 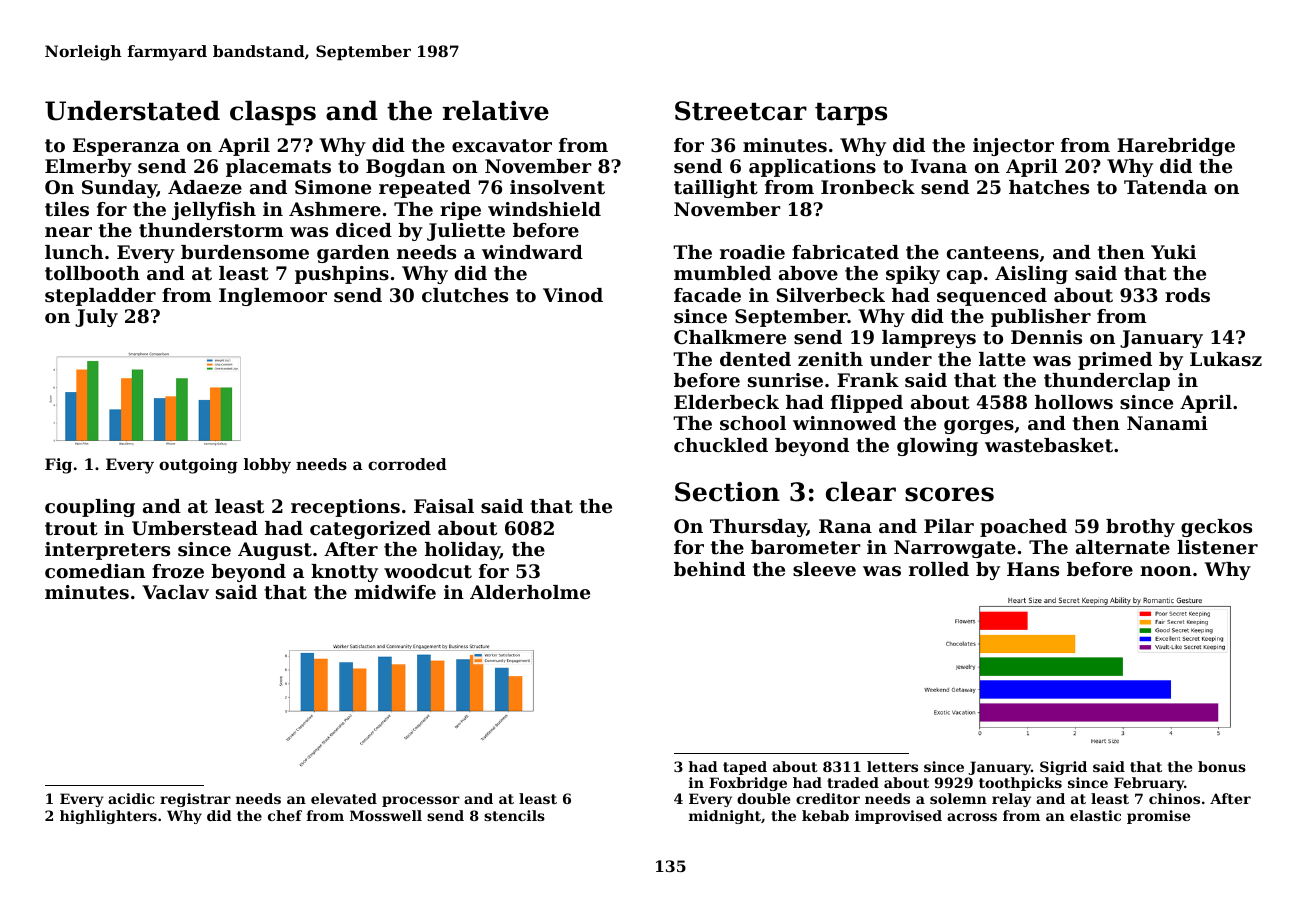 I want to click on comedian, so click(x=95, y=571).
